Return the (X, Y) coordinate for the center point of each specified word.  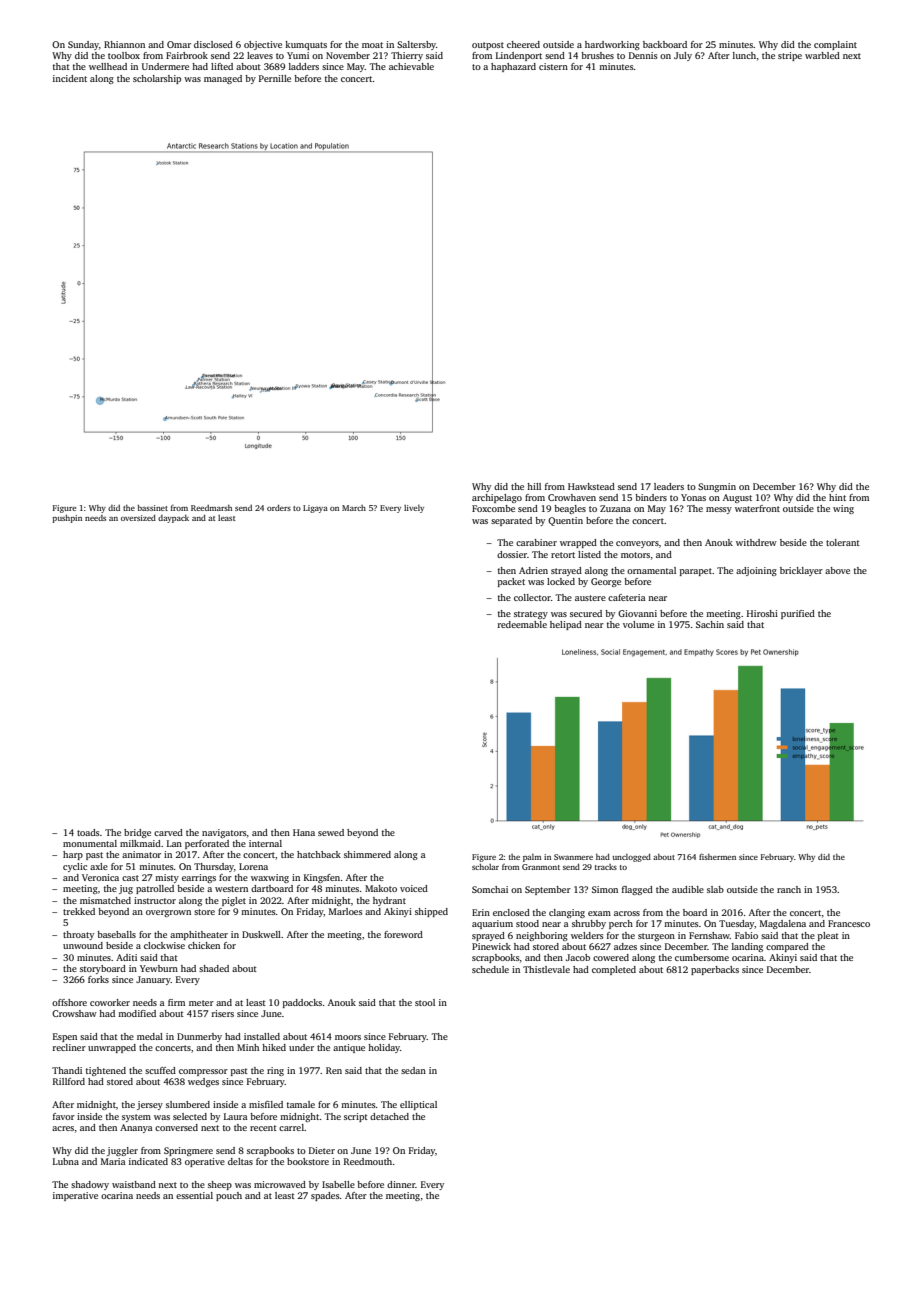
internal (265, 843)
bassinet (153, 508)
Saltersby (416, 45)
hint (837, 497)
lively (414, 509)
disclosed (213, 44)
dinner (401, 1184)
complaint (835, 45)
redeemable (522, 624)
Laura (236, 1116)
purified (798, 614)
